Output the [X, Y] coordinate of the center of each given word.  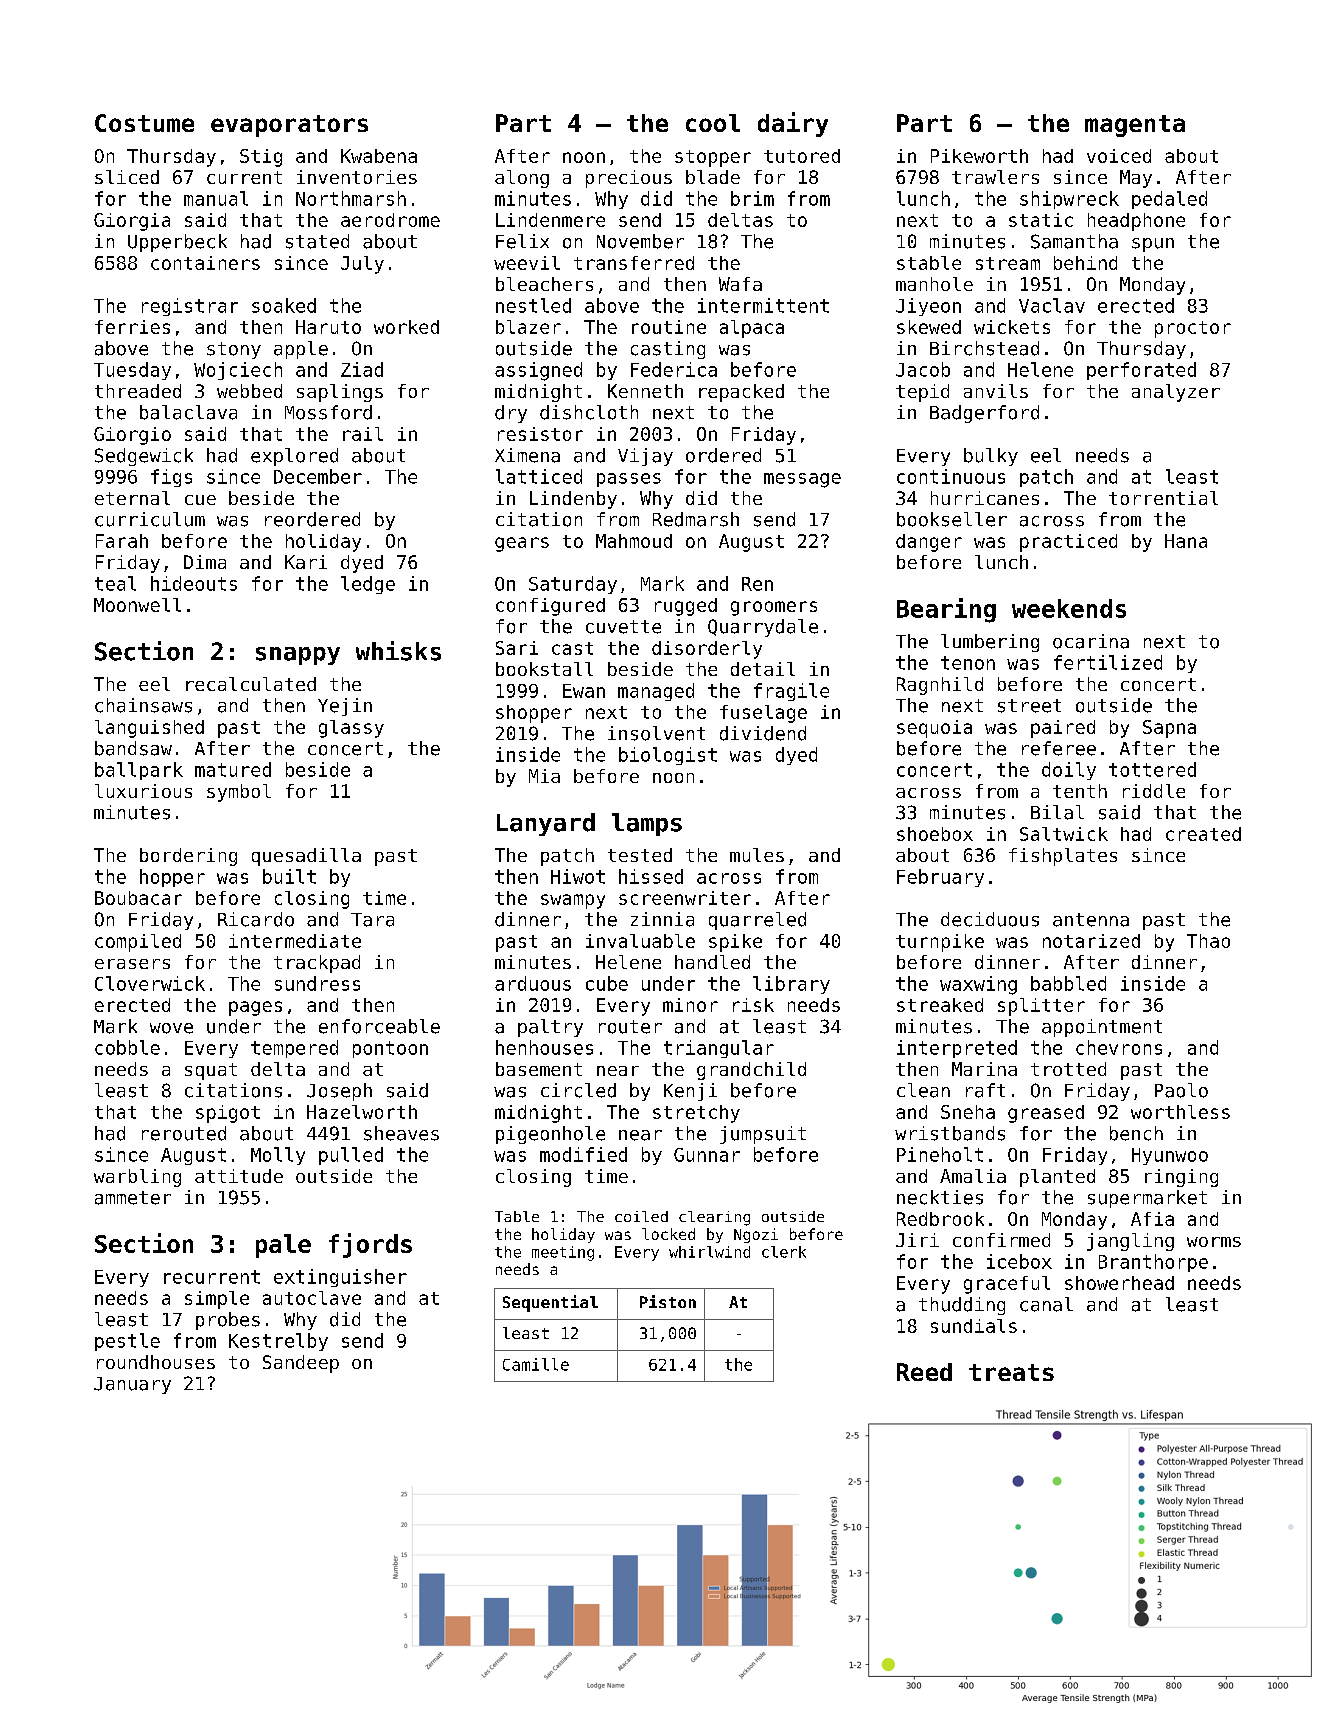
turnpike [940, 943]
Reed [924, 1372]
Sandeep [301, 1364]
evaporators [289, 126]
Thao [1208, 941]
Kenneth [645, 391]
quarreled [757, 921]
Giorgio [132, 436]
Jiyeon [928, 307]
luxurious [143, 791]
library [791, 985]
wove [171, 1028]
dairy [793, 124]
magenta [1135, 126]
